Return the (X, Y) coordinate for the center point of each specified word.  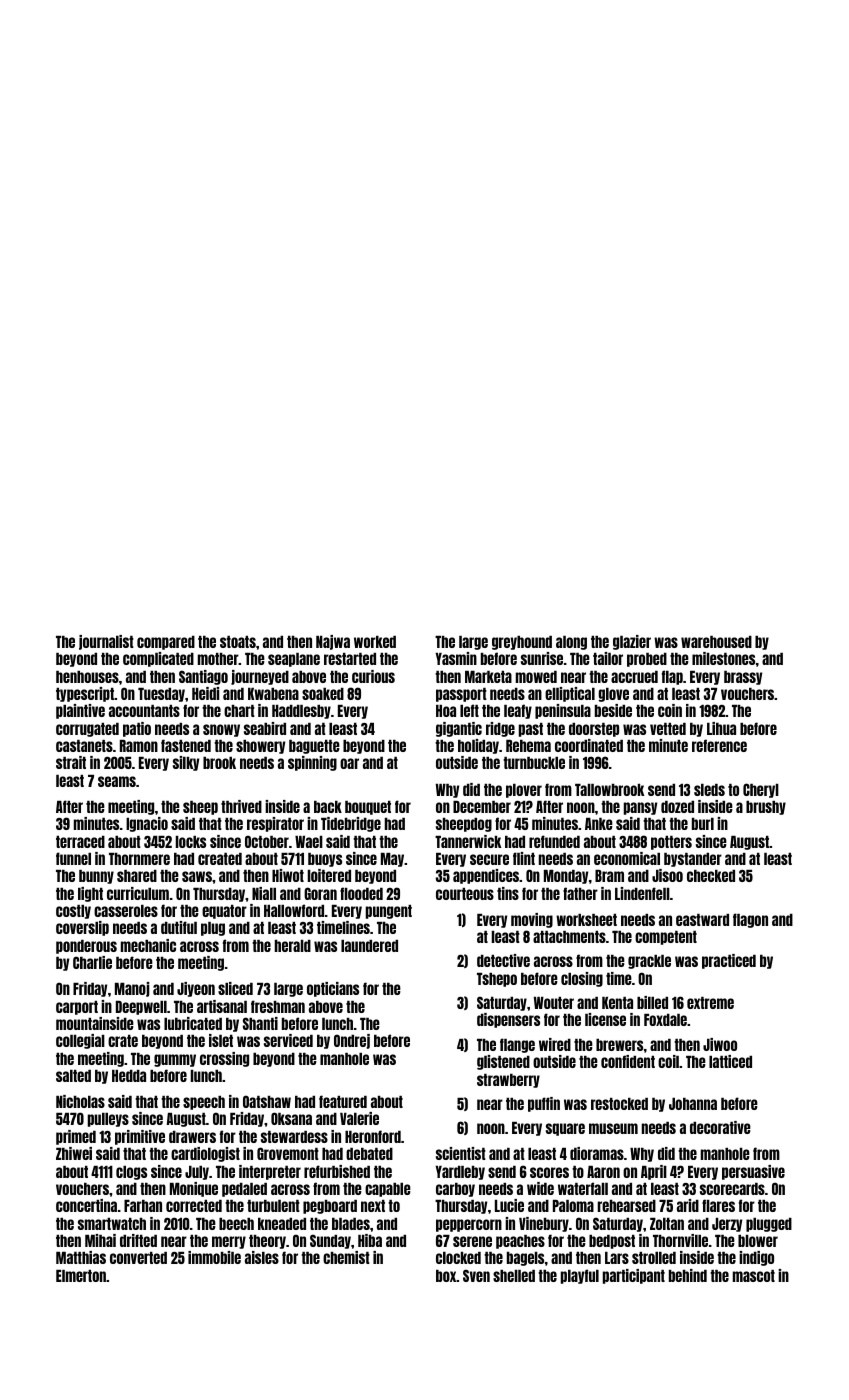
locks (191, 842)
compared (166, 643)
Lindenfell (642, 893)
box (446, 1276)
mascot (754, 1276)
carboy (455, 1190)
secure (489, 859)
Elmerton (81, 1276)
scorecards (732, 1189)
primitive (140, 1137)
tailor (608, 658)
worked (375, 642)
